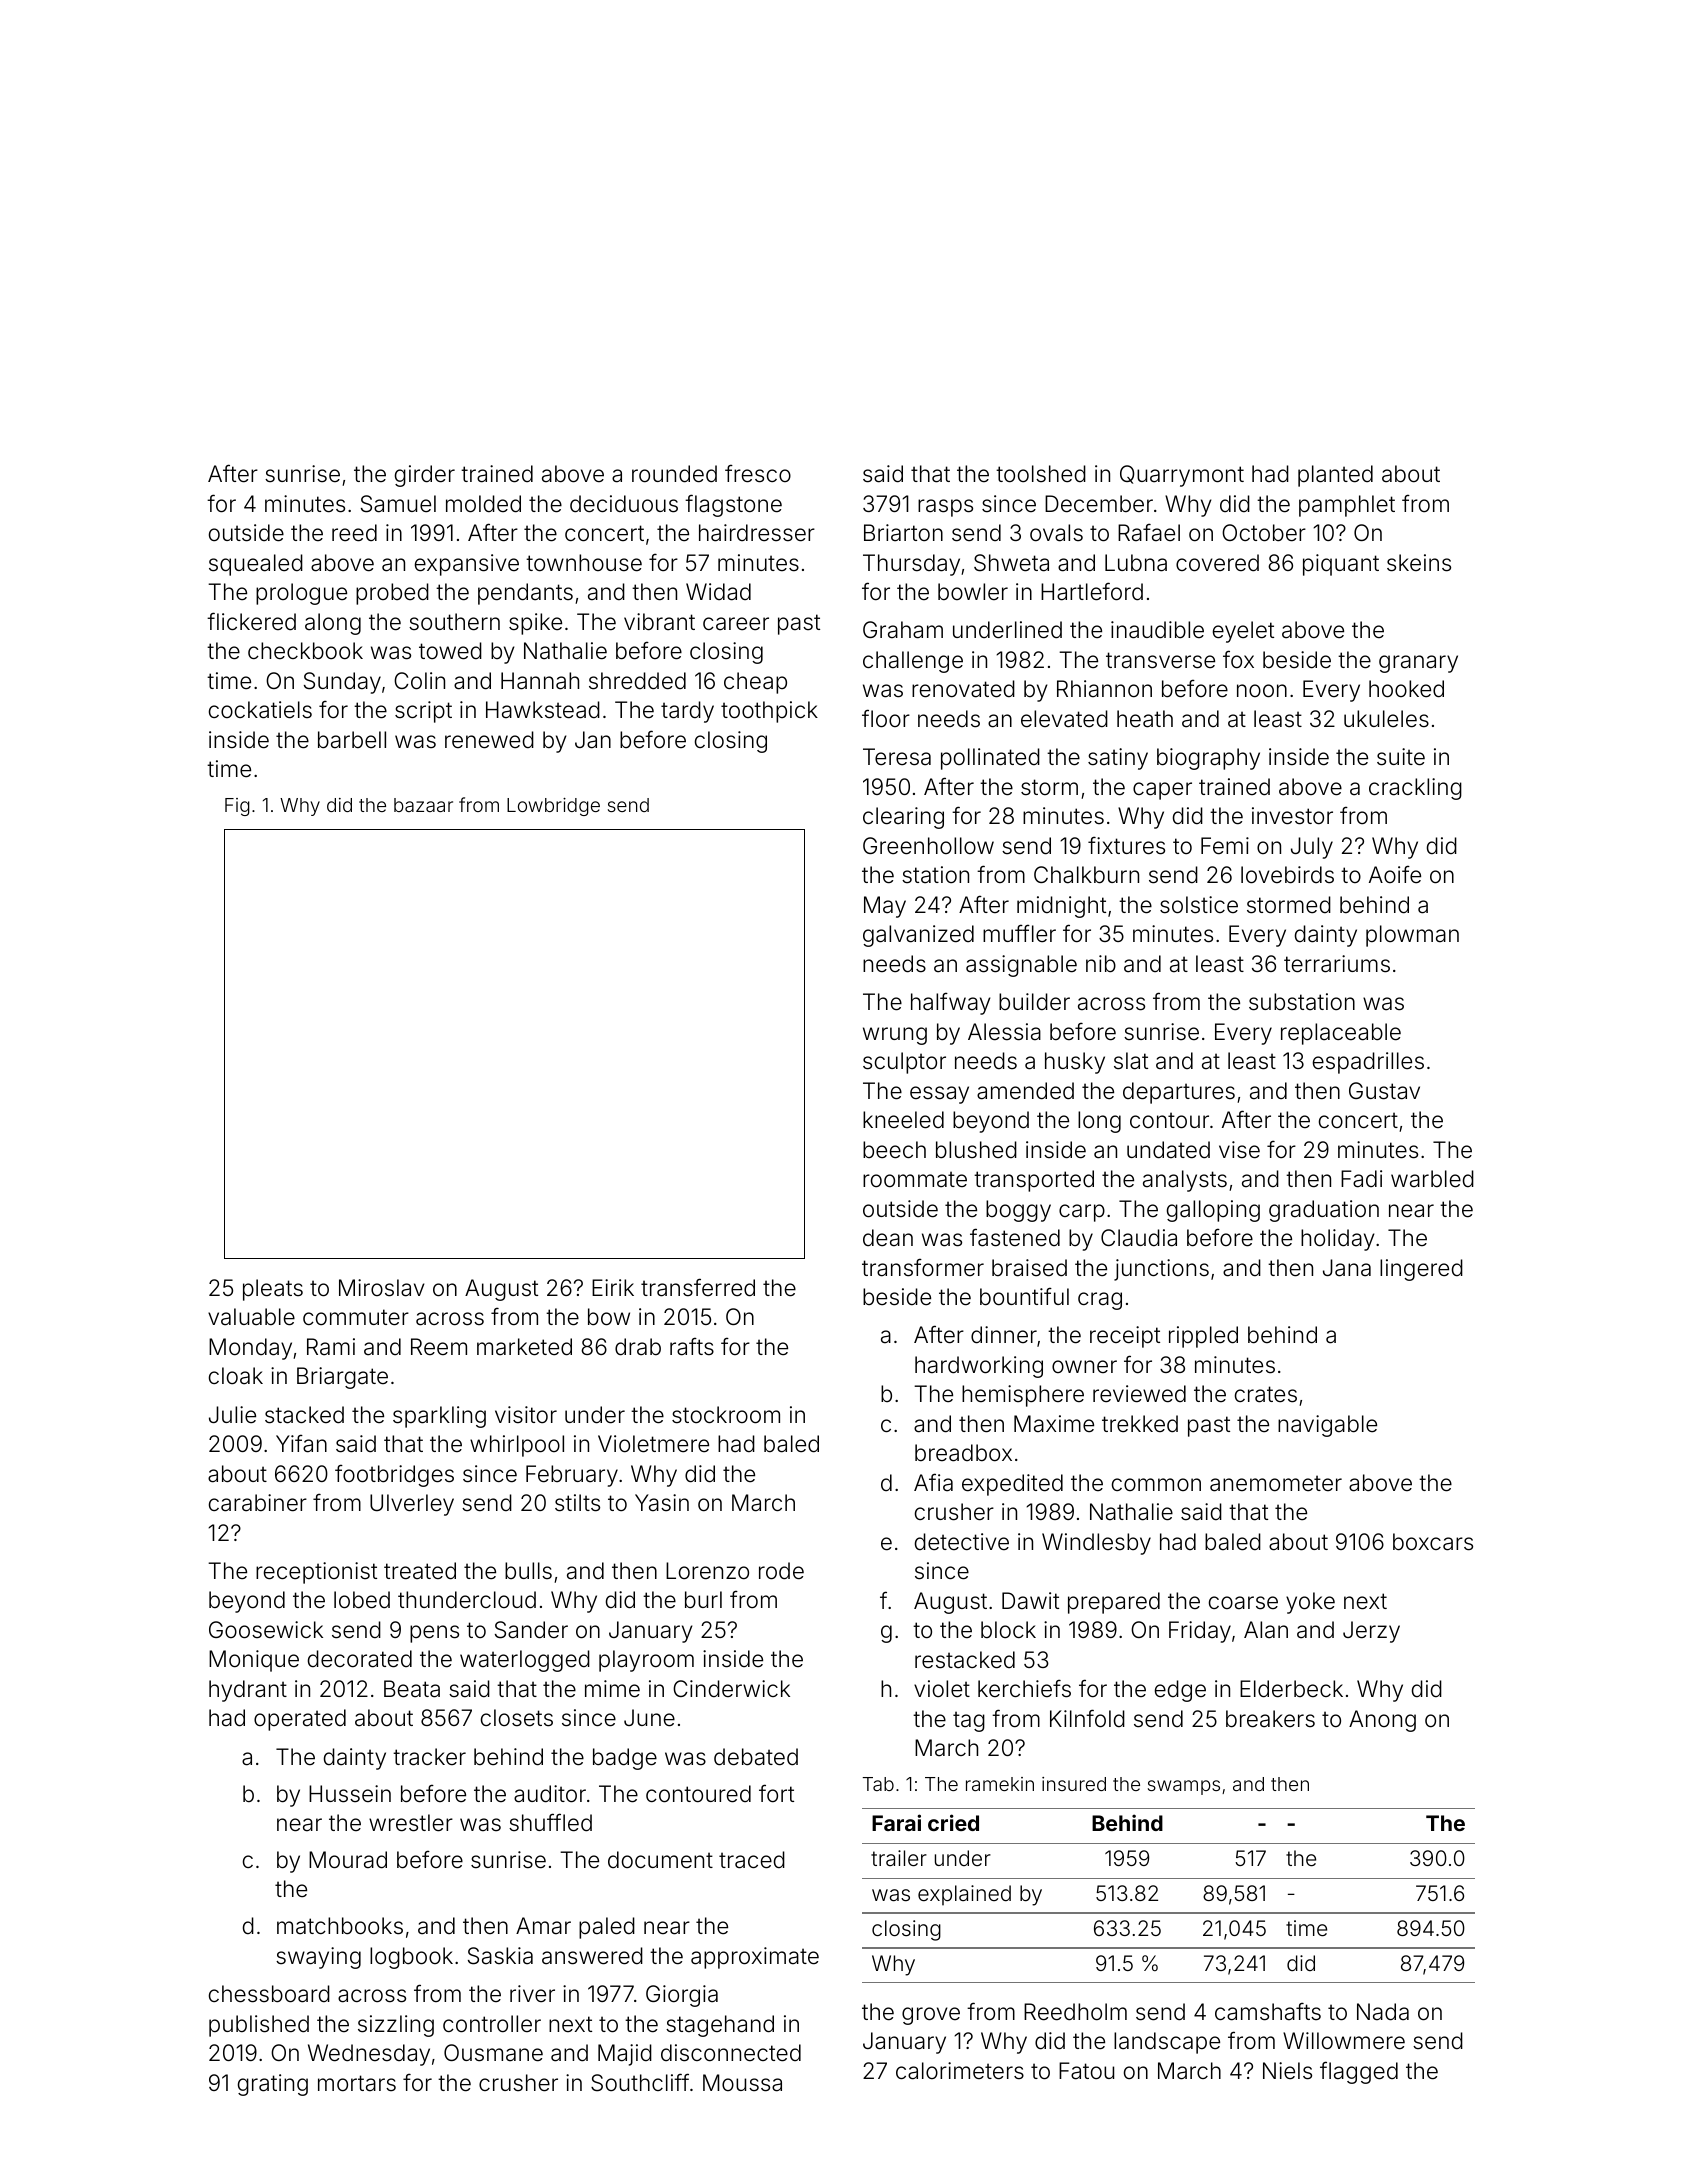  Describe the element at coordinates (273, 1290) in the page. I see `pleats` at that location.
